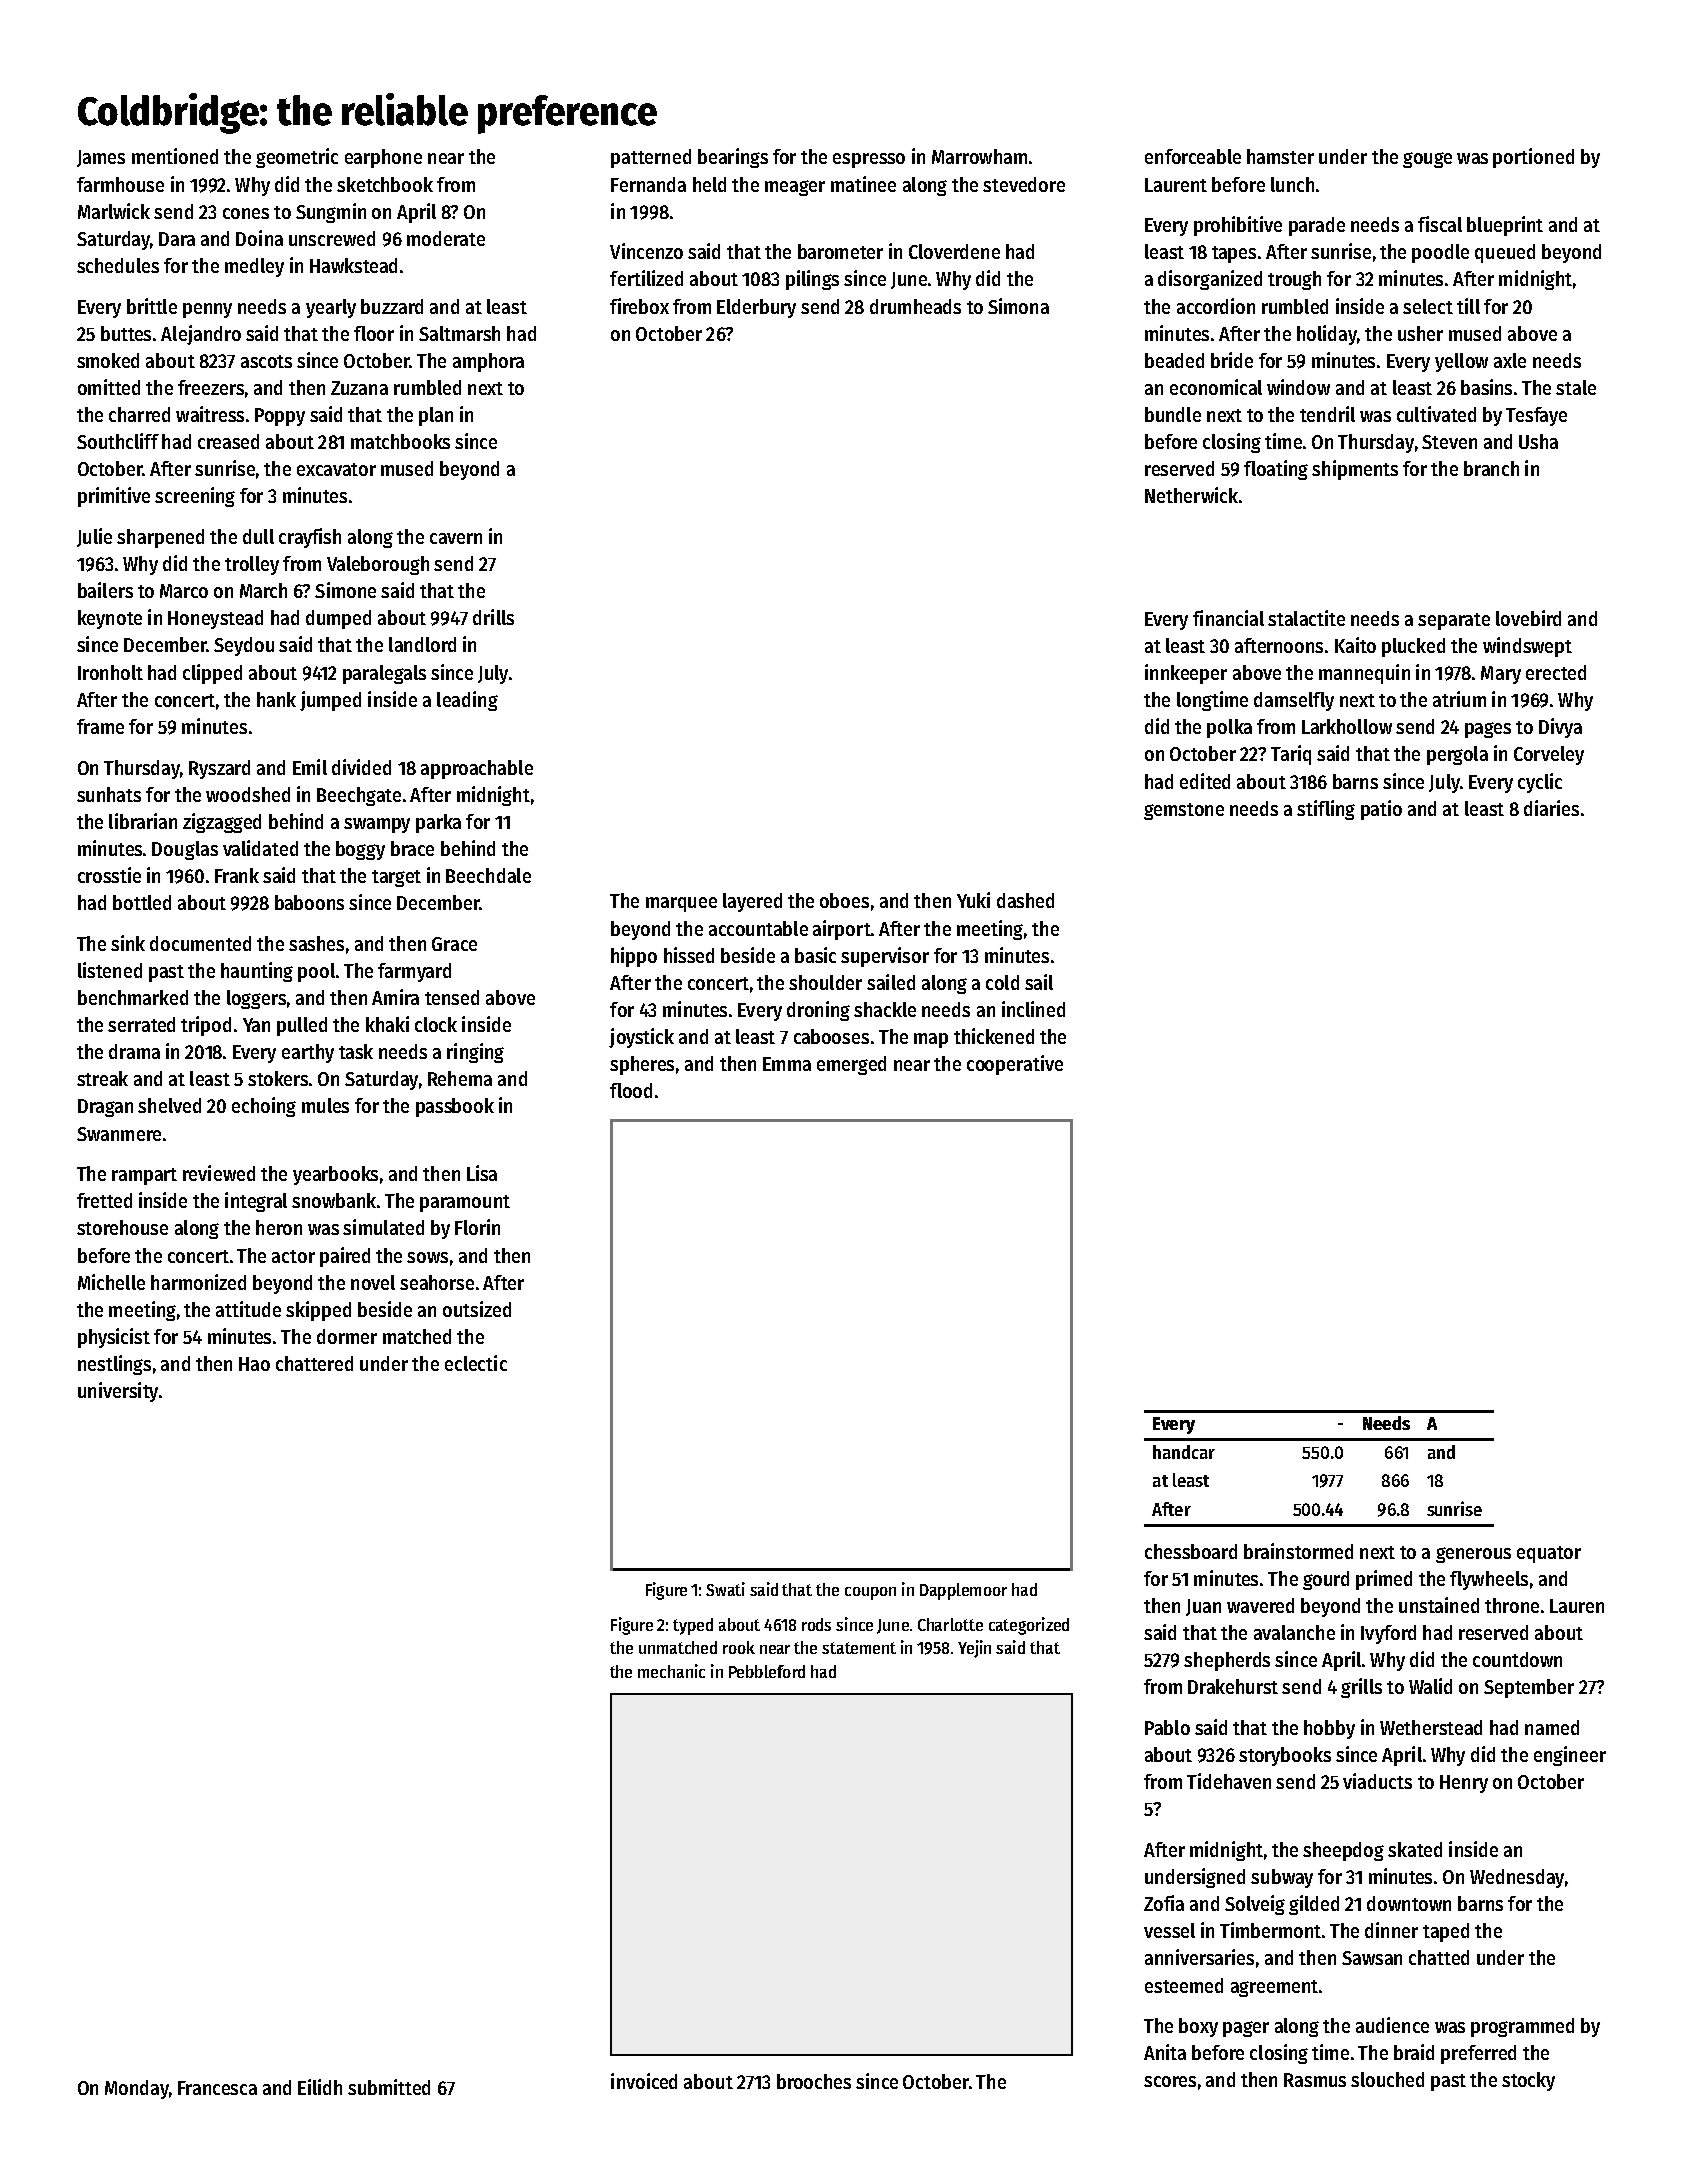 This image has width=1683, height=2178. What do you see at coordinates (693, 1626) in the image?
I see `typed` at bounding box center [693, 1626].
